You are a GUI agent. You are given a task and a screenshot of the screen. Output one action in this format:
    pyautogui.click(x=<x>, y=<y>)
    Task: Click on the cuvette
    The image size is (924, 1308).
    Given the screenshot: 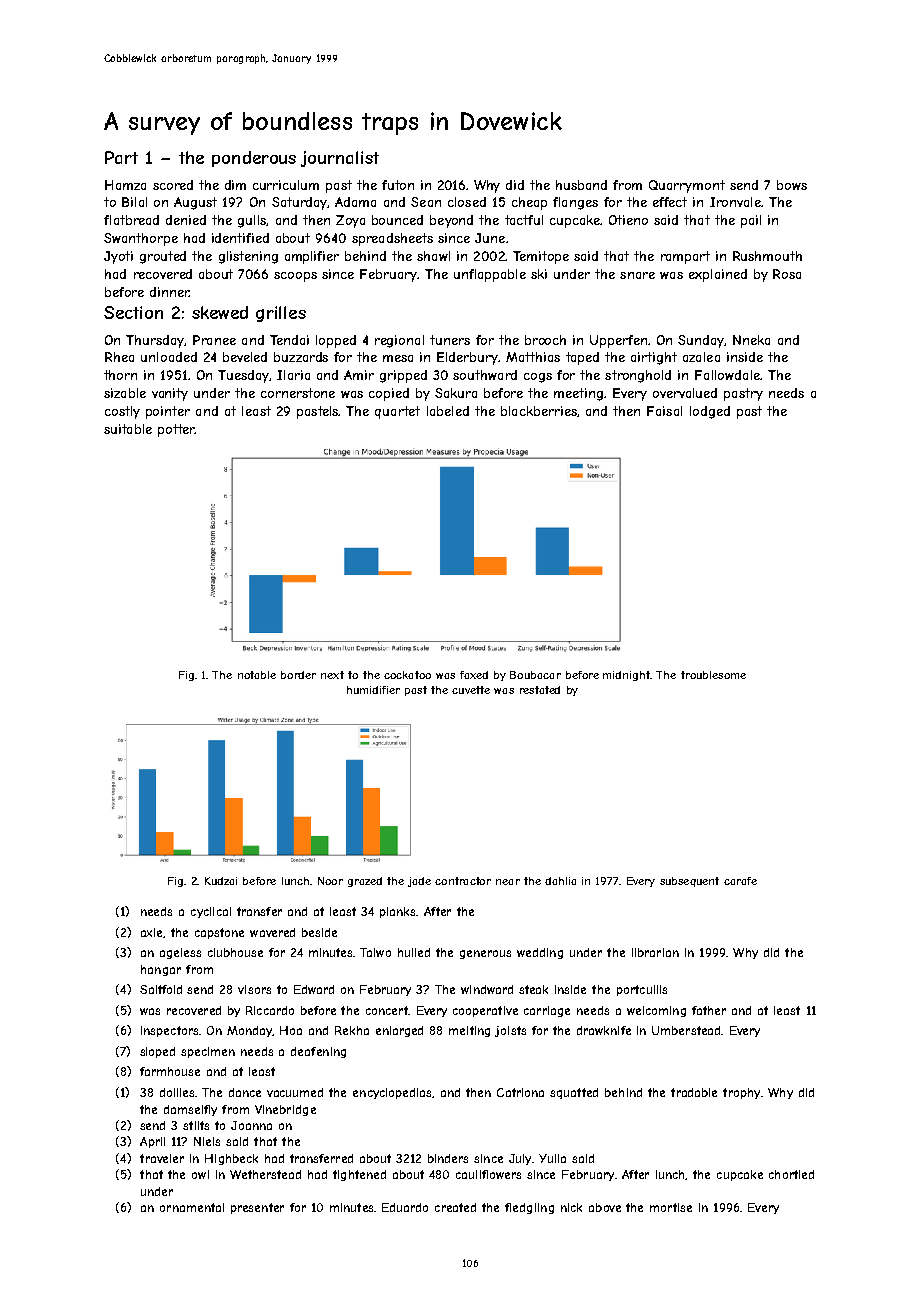 What is the action you would take?
    pyautogui.click(x=471, y=690)
